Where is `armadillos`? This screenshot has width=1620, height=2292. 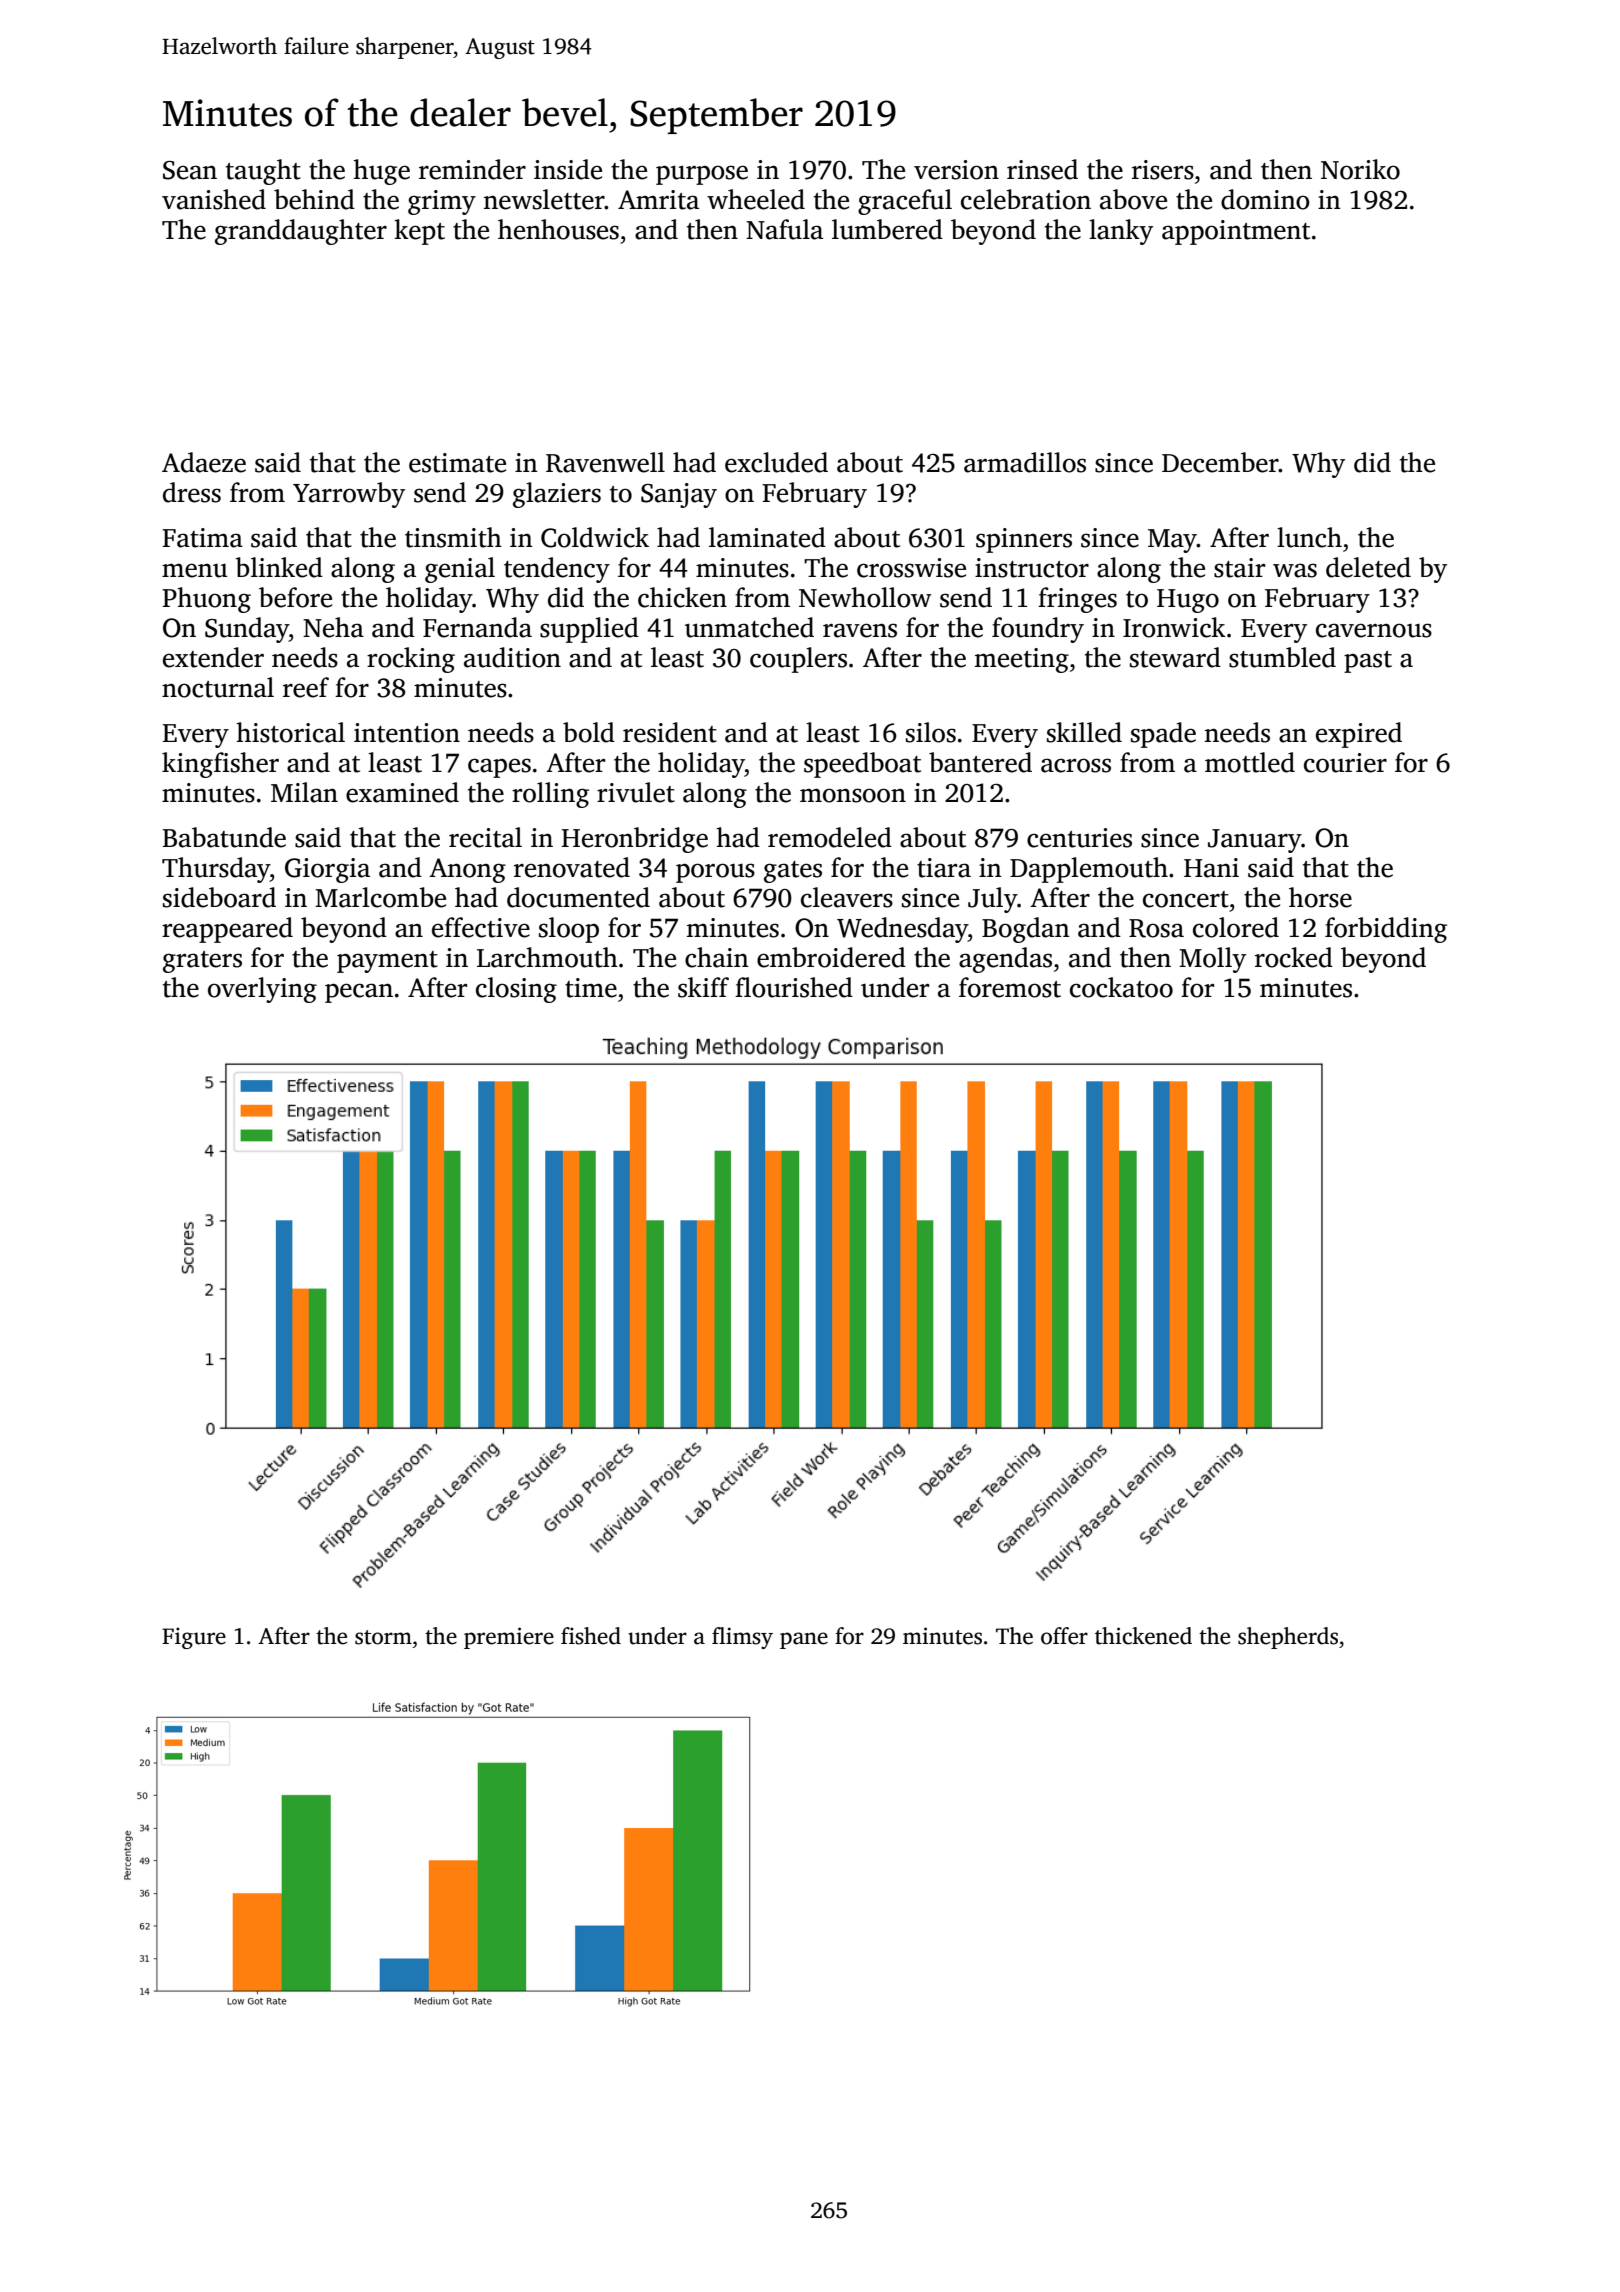 armadillos is located at coordinates (1025, 462).
